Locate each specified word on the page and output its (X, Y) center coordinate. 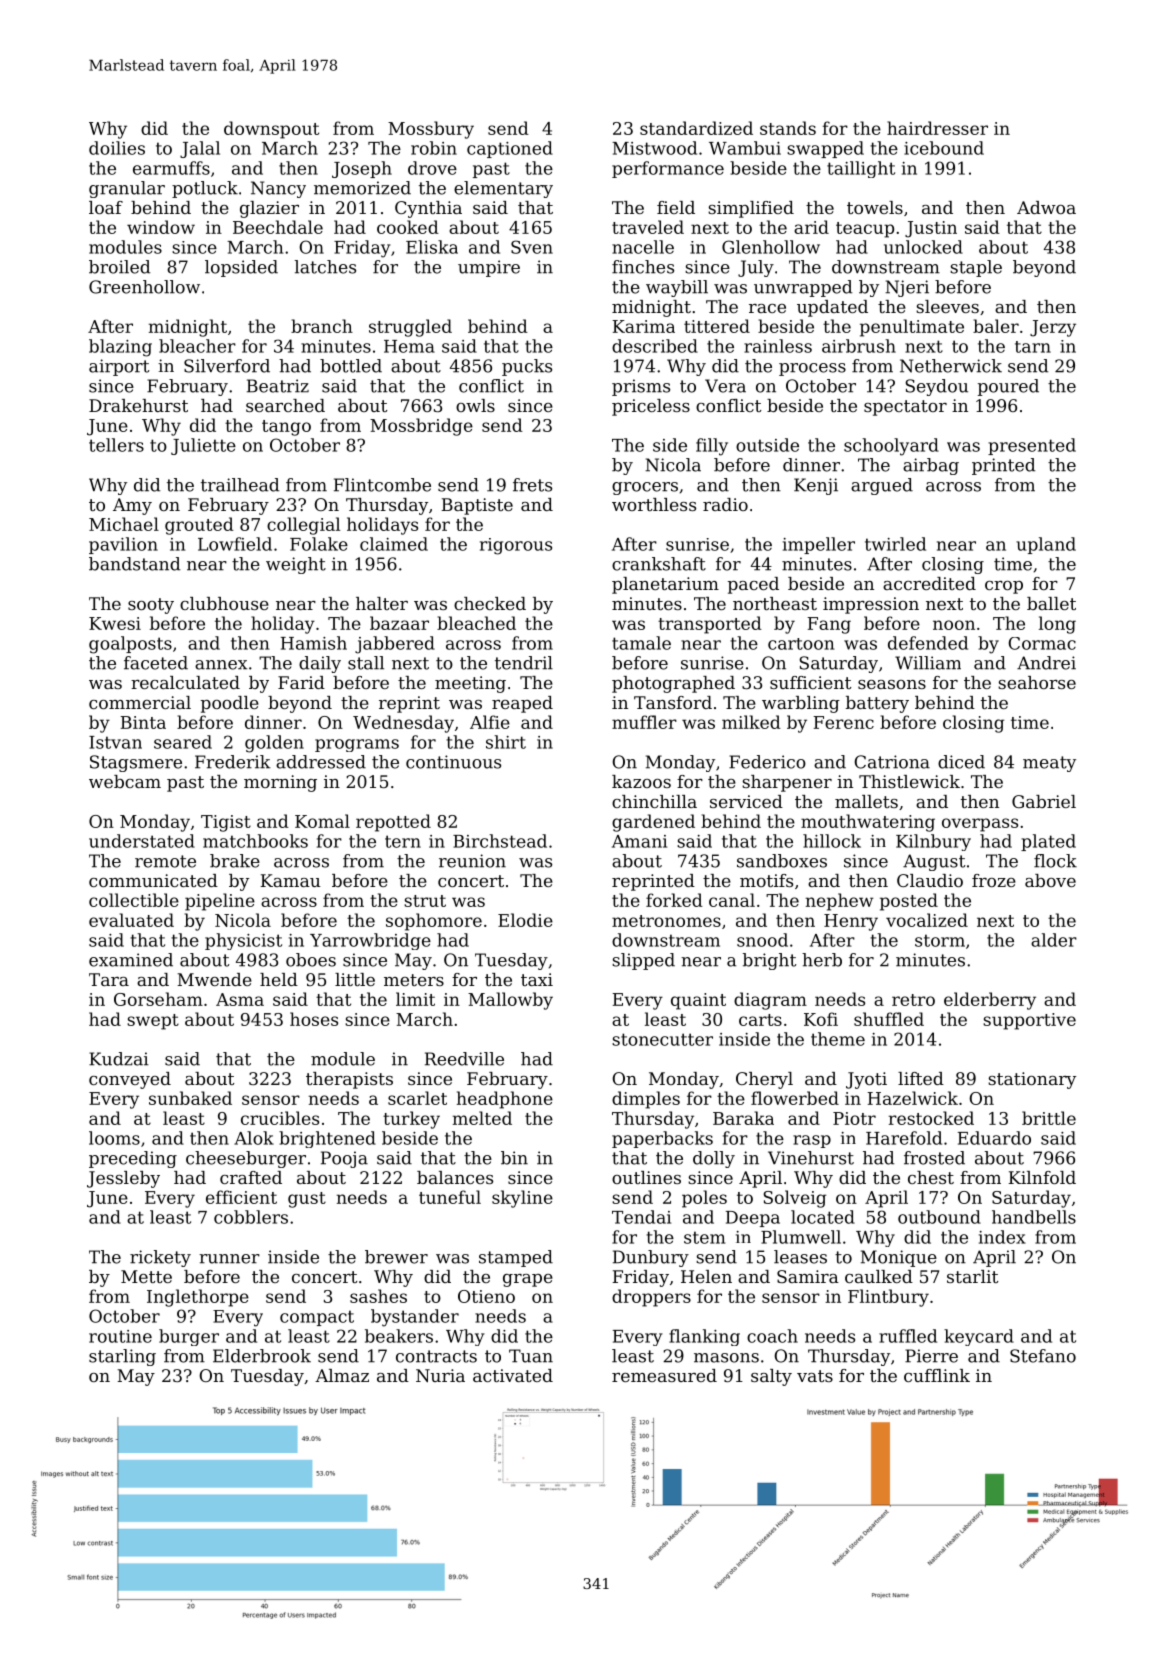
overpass (980, 825)
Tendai (641, 1217)
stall (366, 663)
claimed (394, 544)
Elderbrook (262, 1356)
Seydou (936, 387)
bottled (351, 366)
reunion (472, 861)
